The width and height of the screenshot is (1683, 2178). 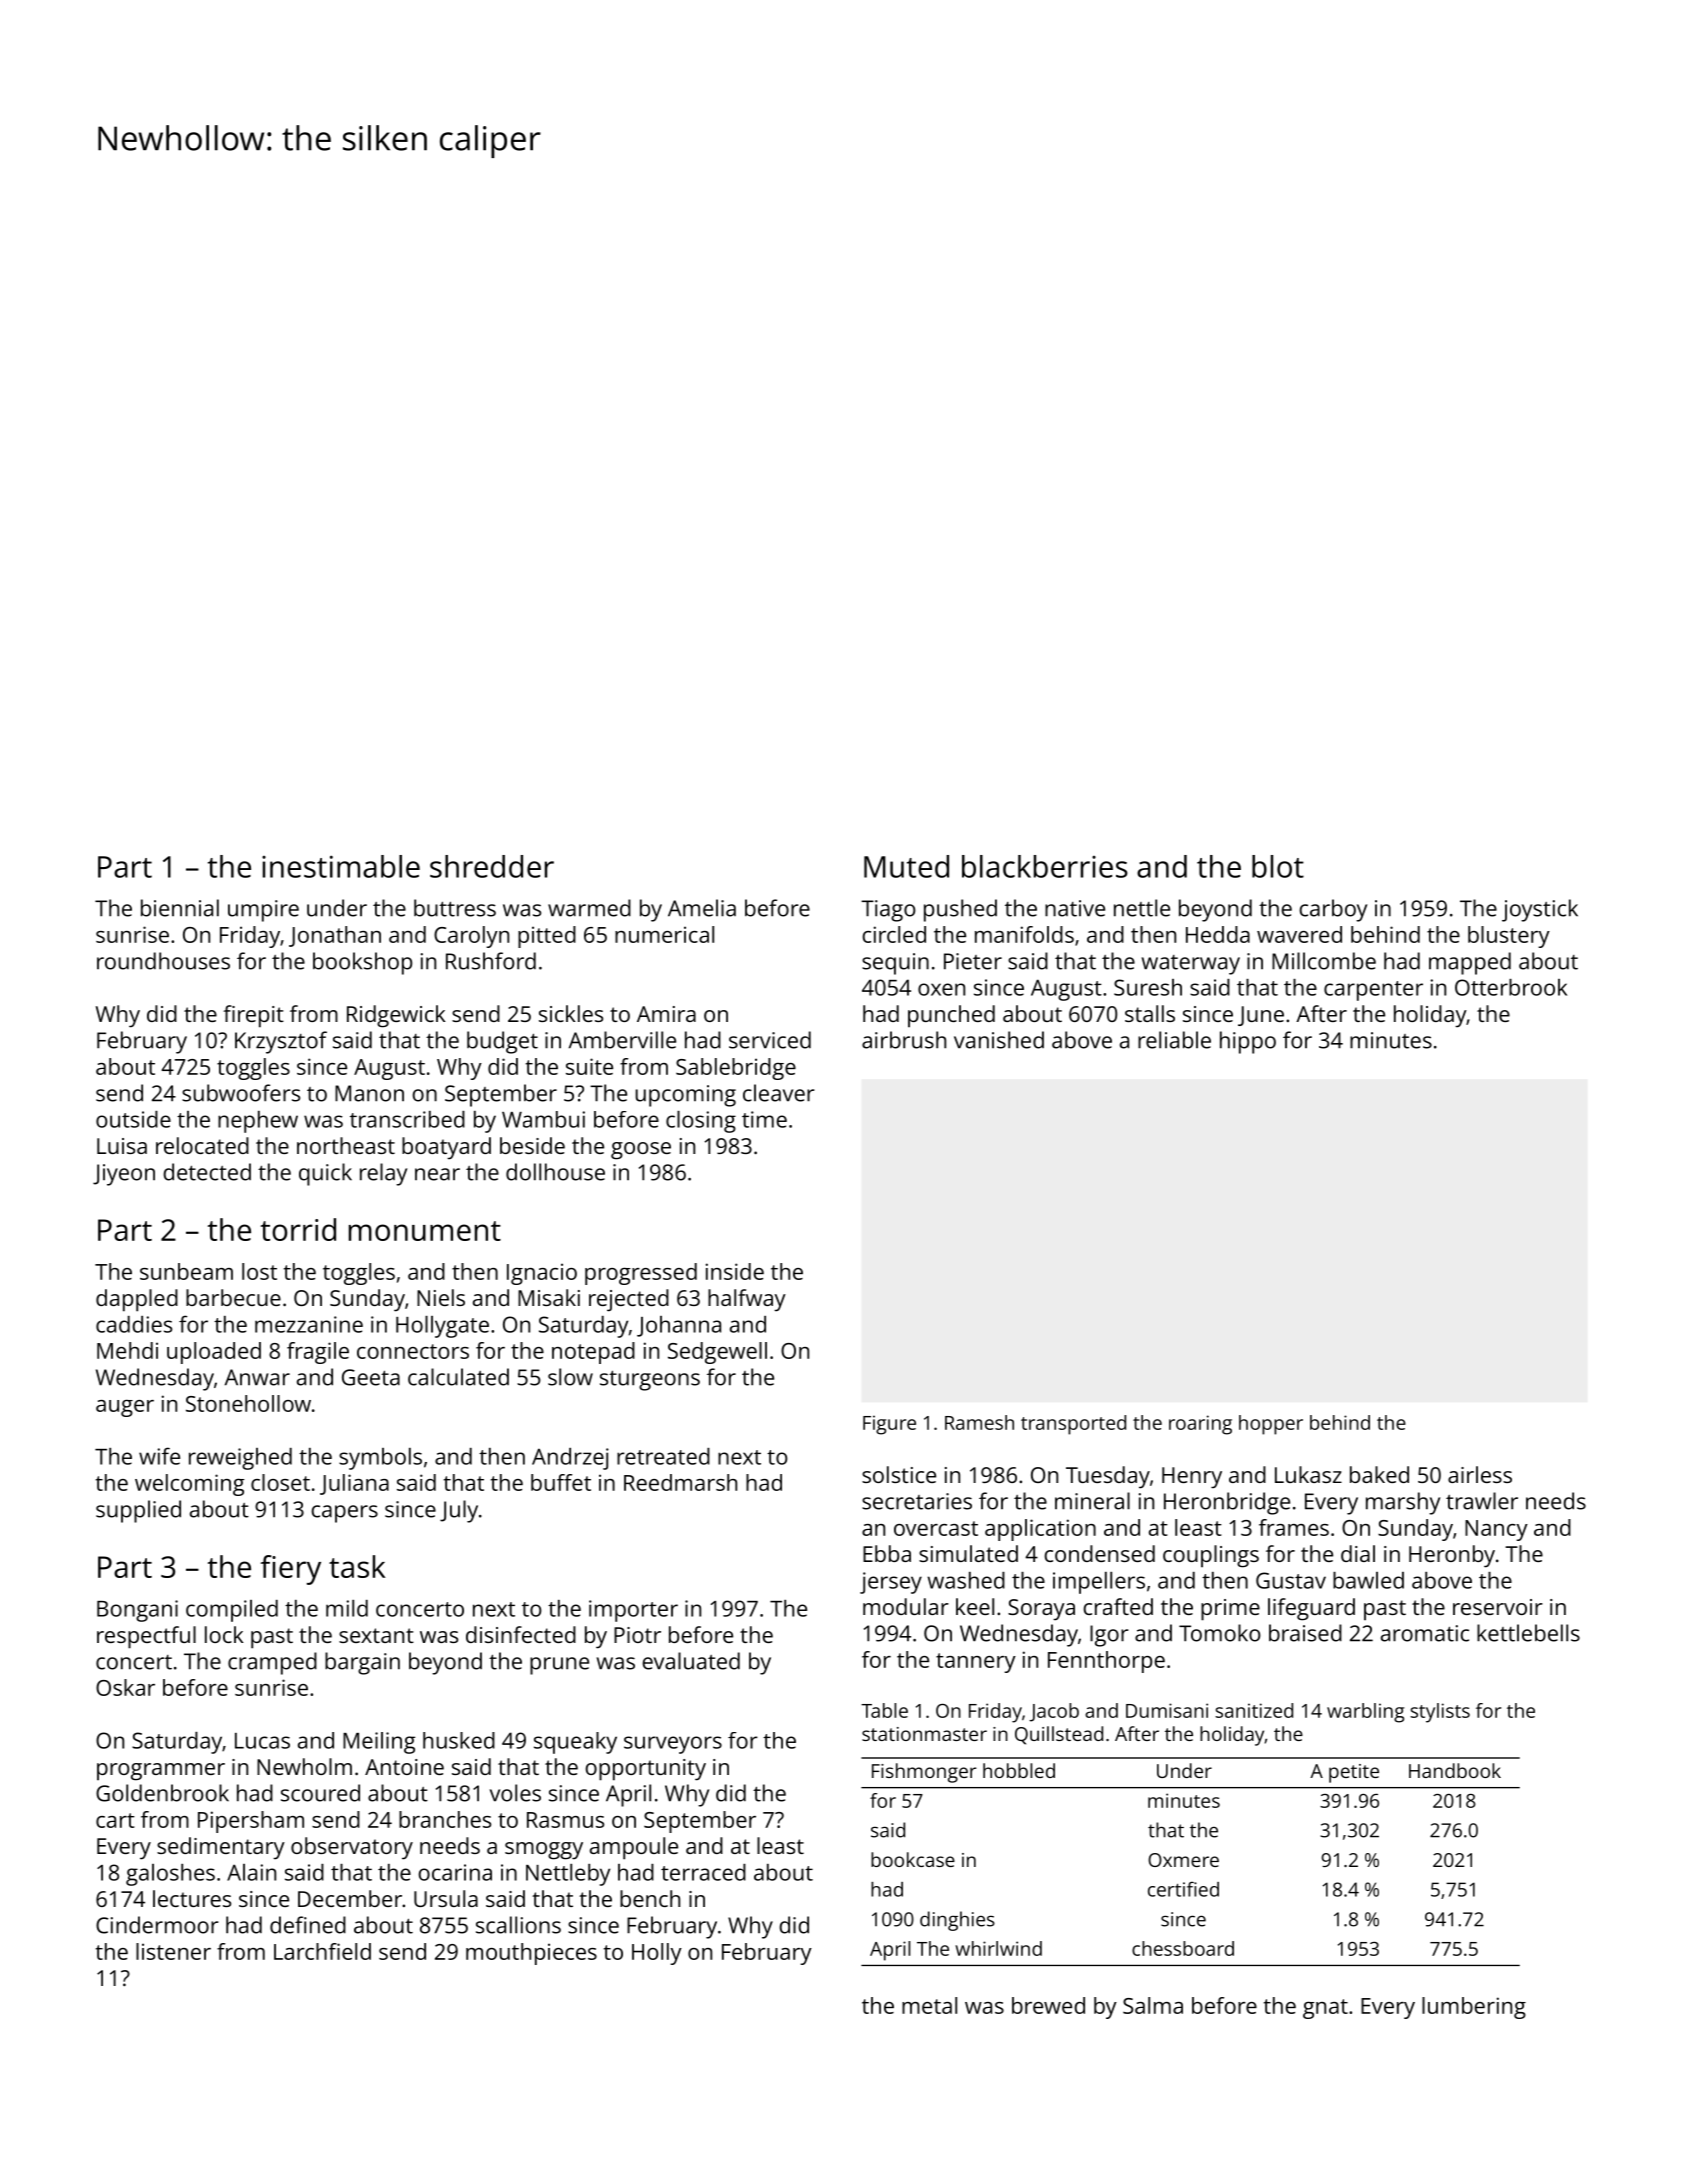 What do you see at coordinates (633, 1611) in the screenshot?
I see `importer` at bounding box center [633, 1611].
